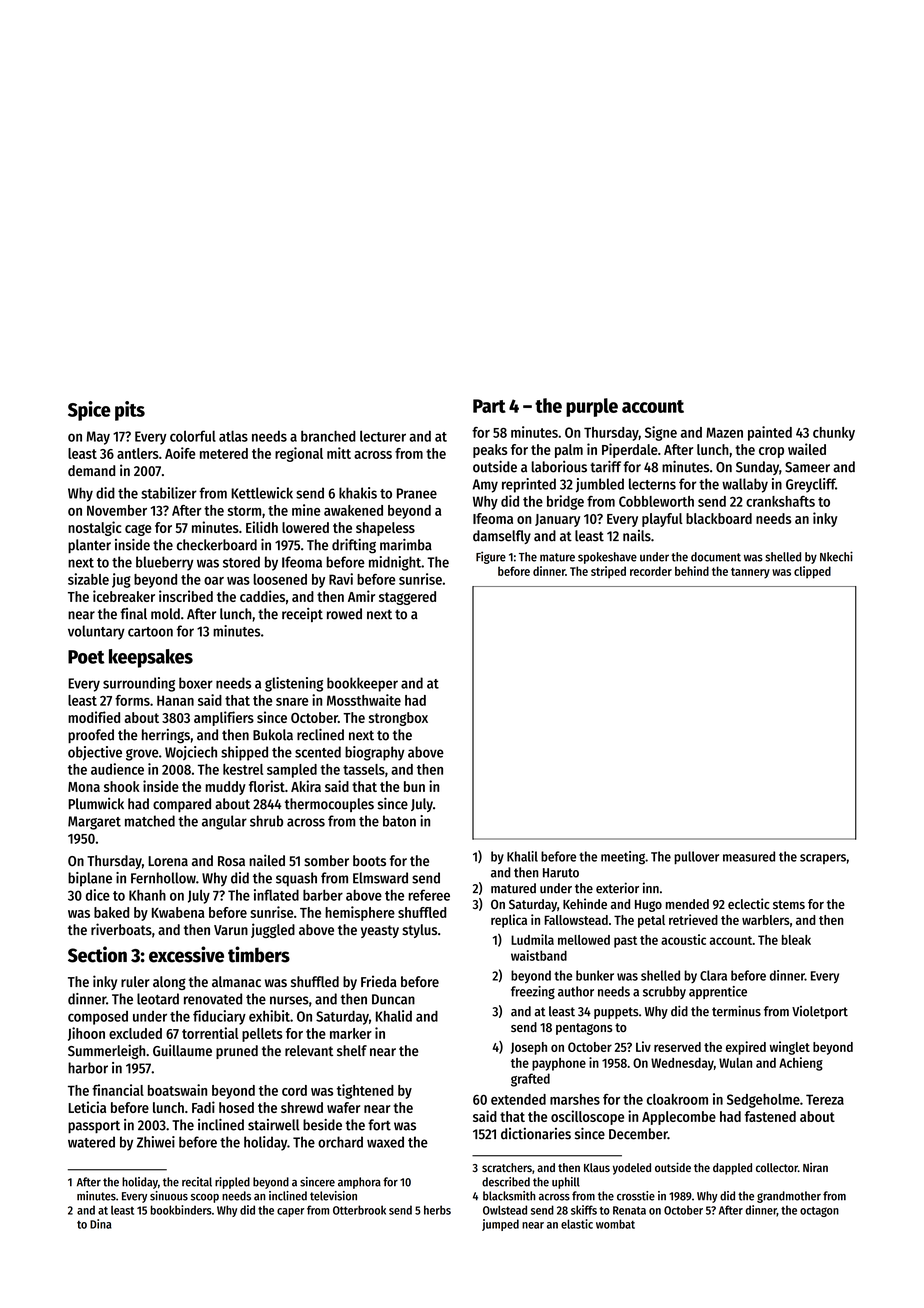  What do you see at coordinates (750, 573) in the screenshot?
I see `tannery` at bounding box center [750, 573].
